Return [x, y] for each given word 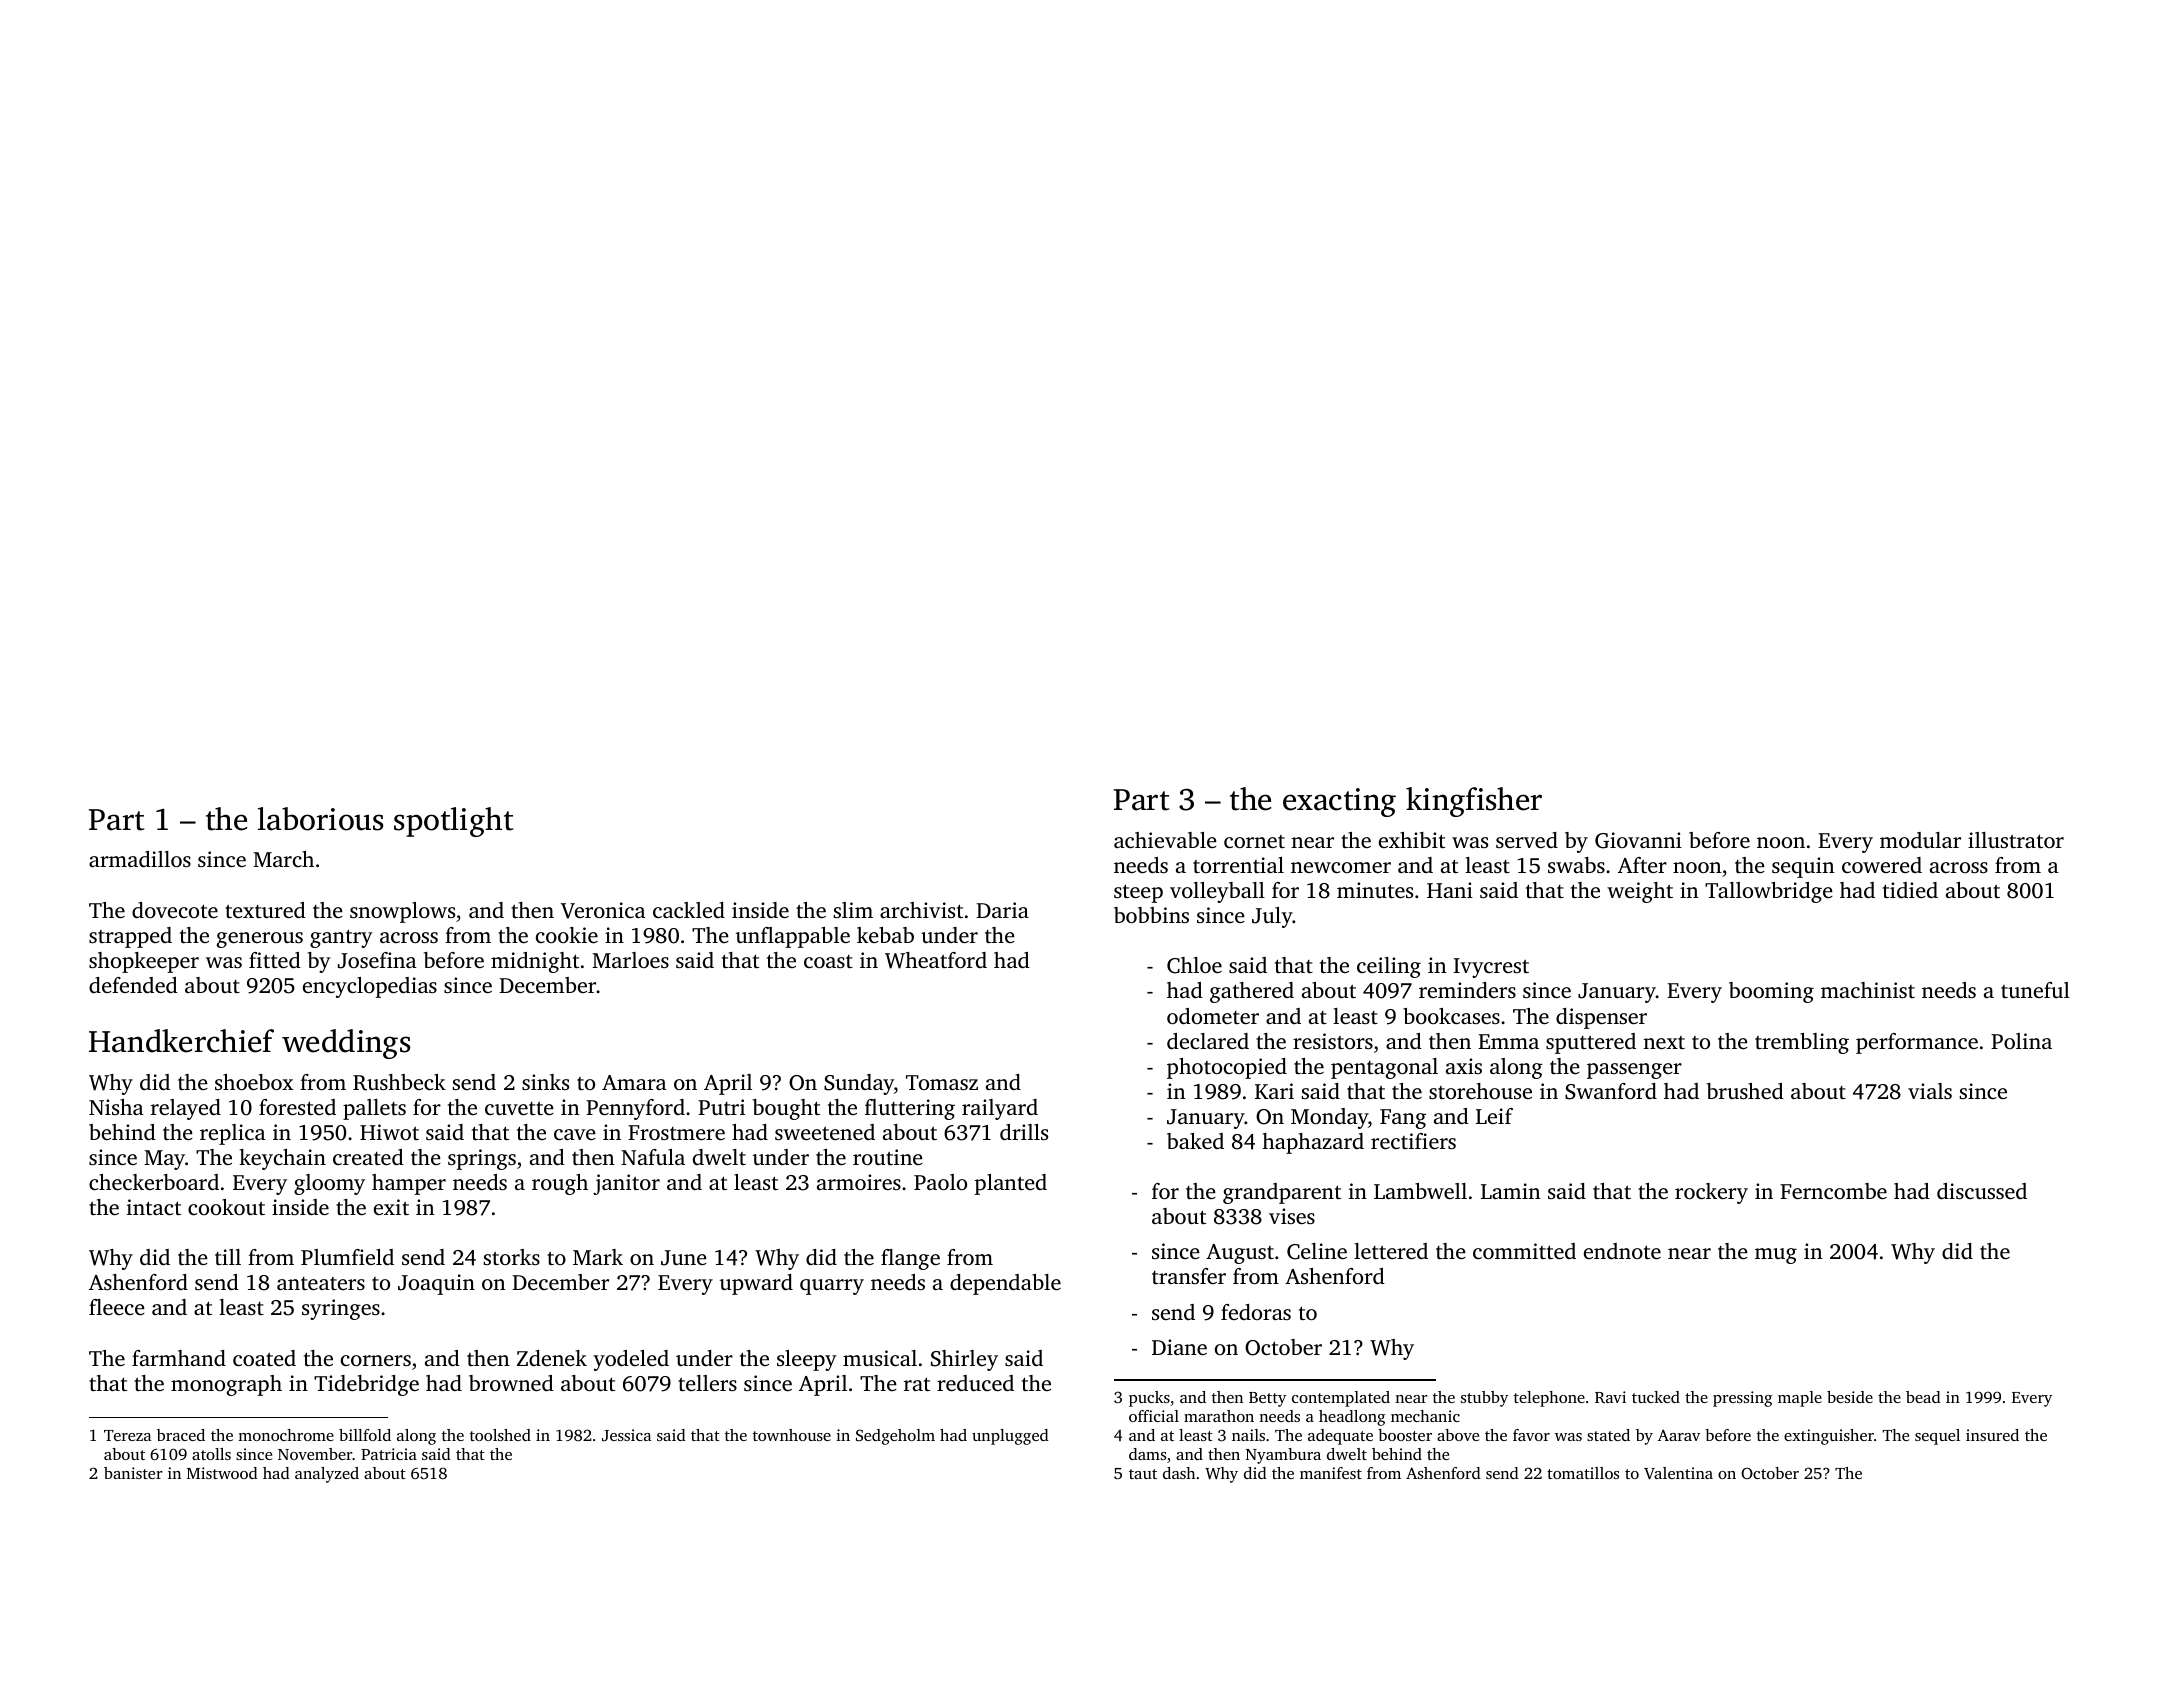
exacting [1339, 802]
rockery [1711, 1193]
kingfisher [1474, 802]
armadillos [140, 859]
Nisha [116, 1107]
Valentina [1678, 1473]
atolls [211, 1454]
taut [1143, 1474]
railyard [1000, 1109]
